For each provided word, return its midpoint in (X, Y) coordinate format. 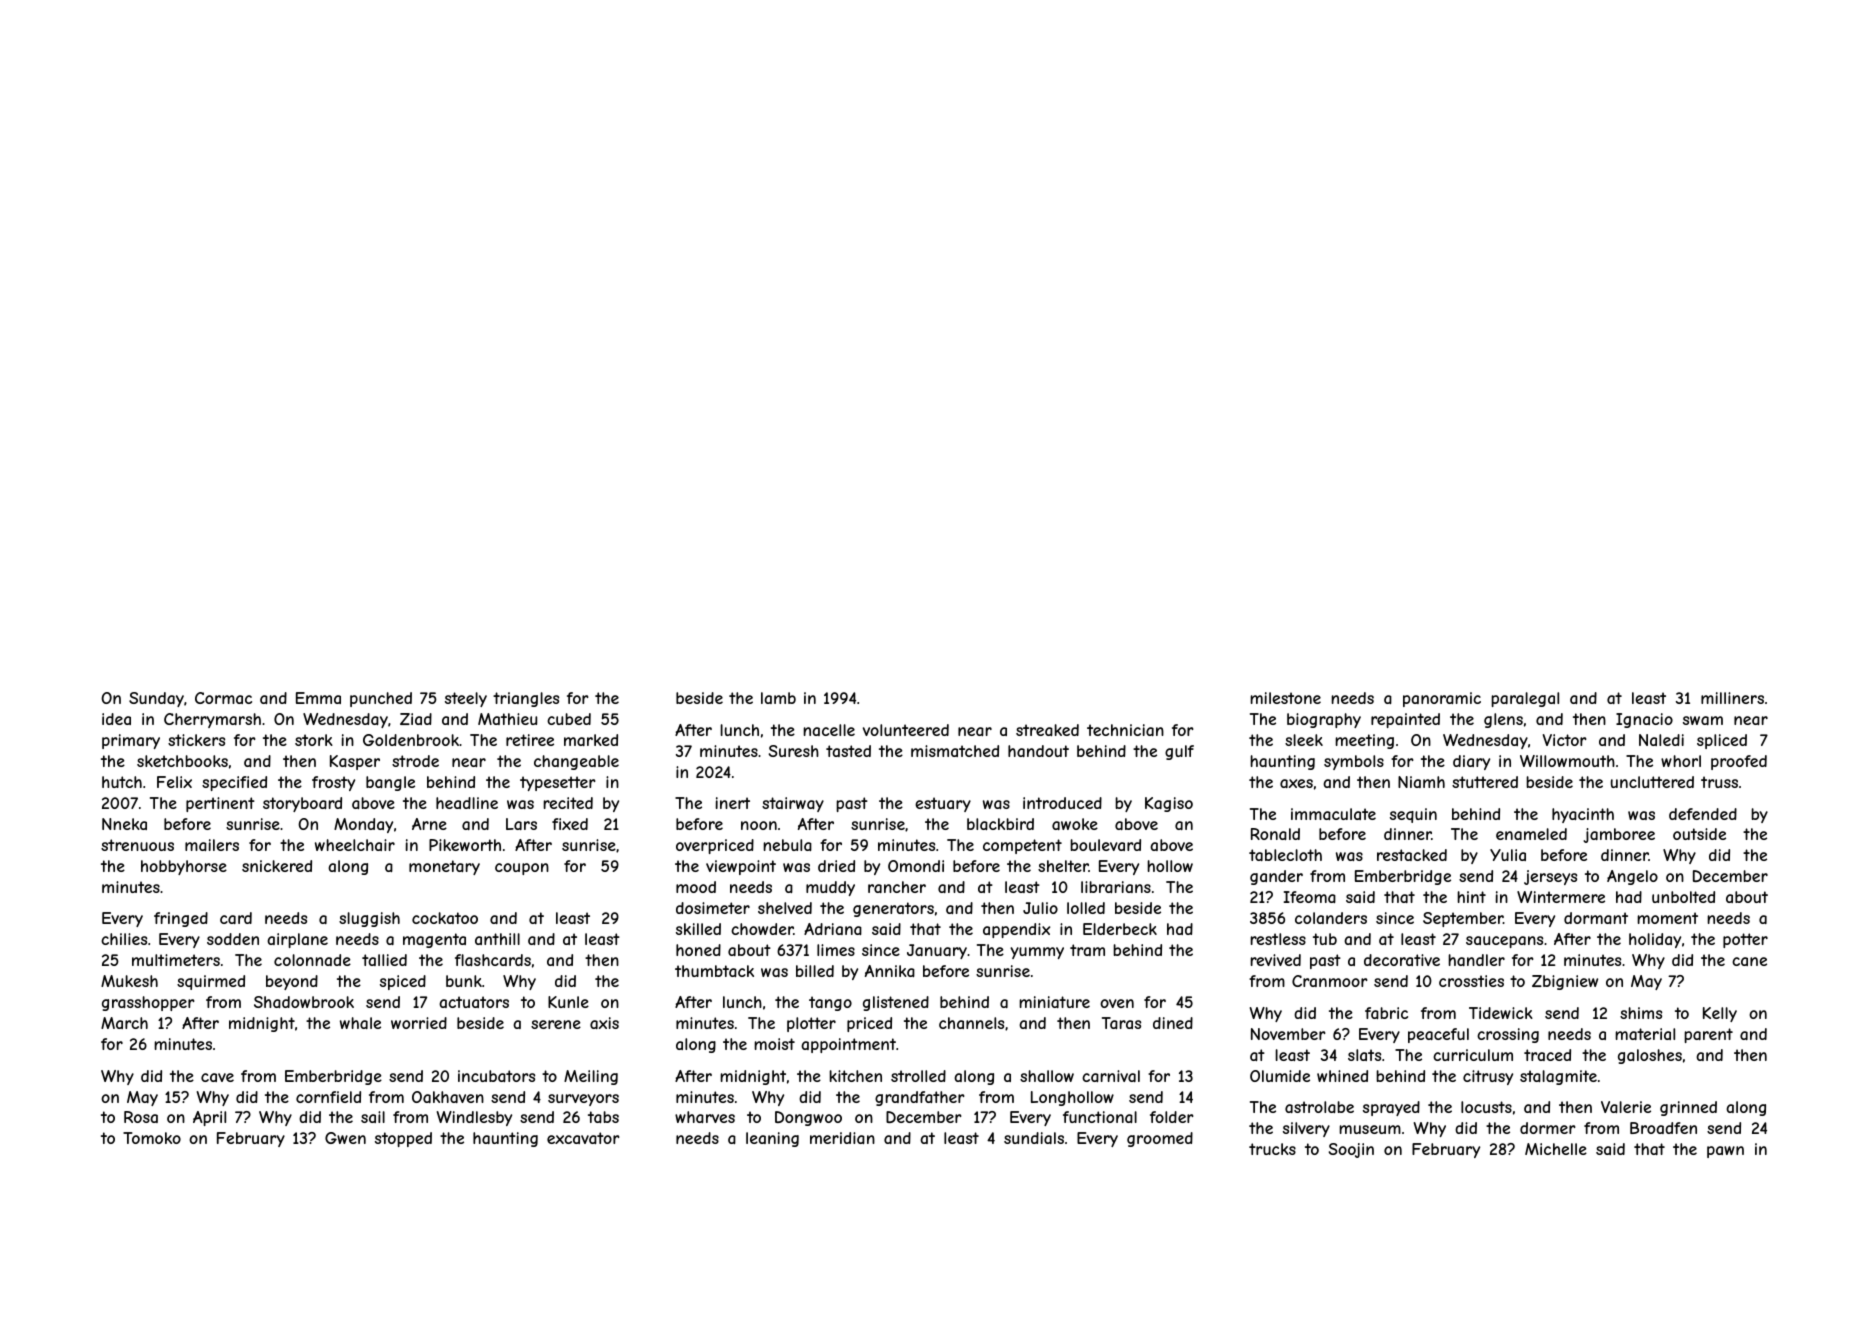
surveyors (583, 1100)
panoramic (1442, 699)
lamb (778, 698)
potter (1745, 940)
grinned (1688, 1108)
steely (466, 699)
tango (830, 1003)
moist (774, 1044)
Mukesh (129, 981)
